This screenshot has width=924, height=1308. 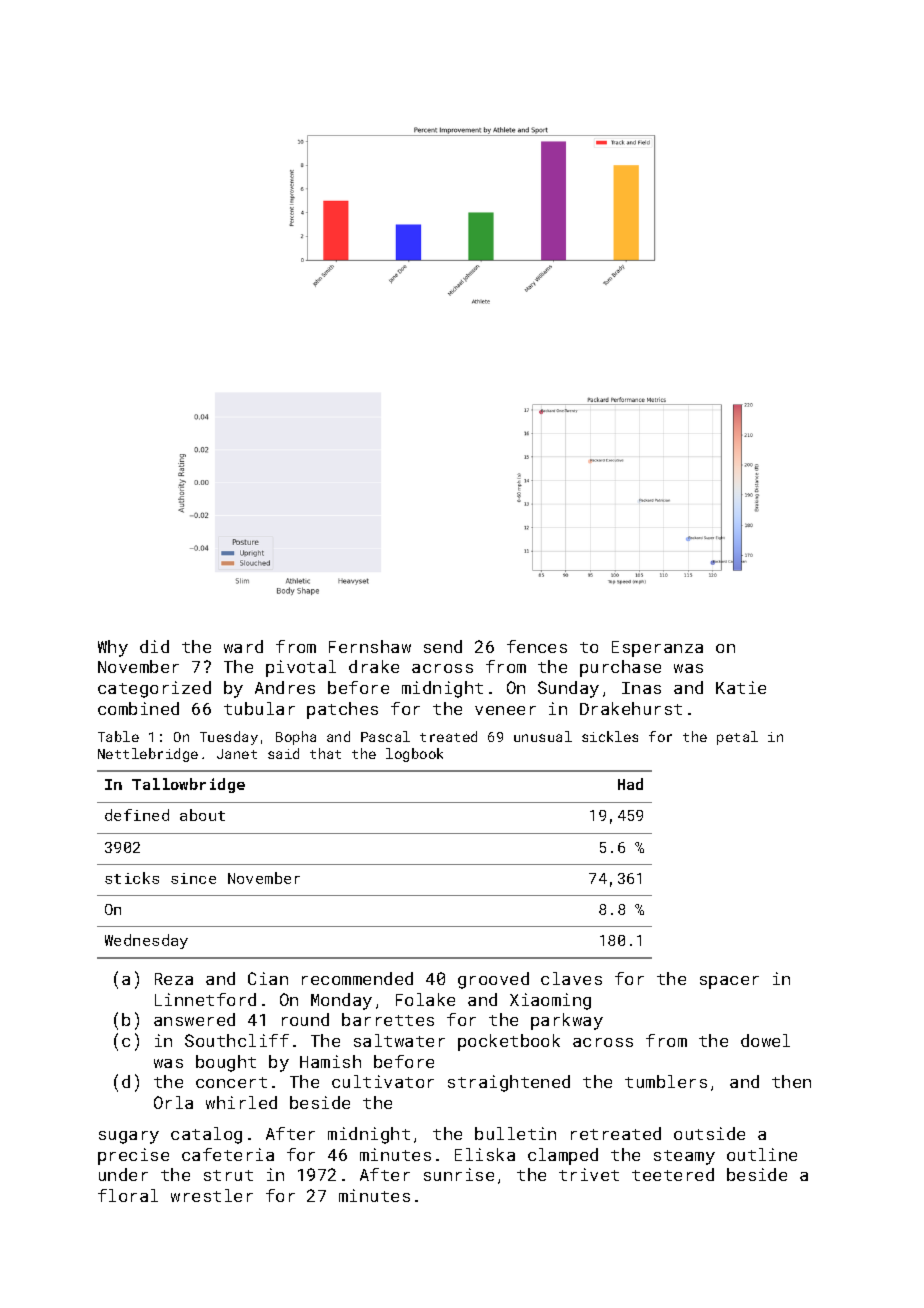 What do you see at coordinates (505, 710) in the screenshot?
I see `veneer` at bounding box center [505, 710].
